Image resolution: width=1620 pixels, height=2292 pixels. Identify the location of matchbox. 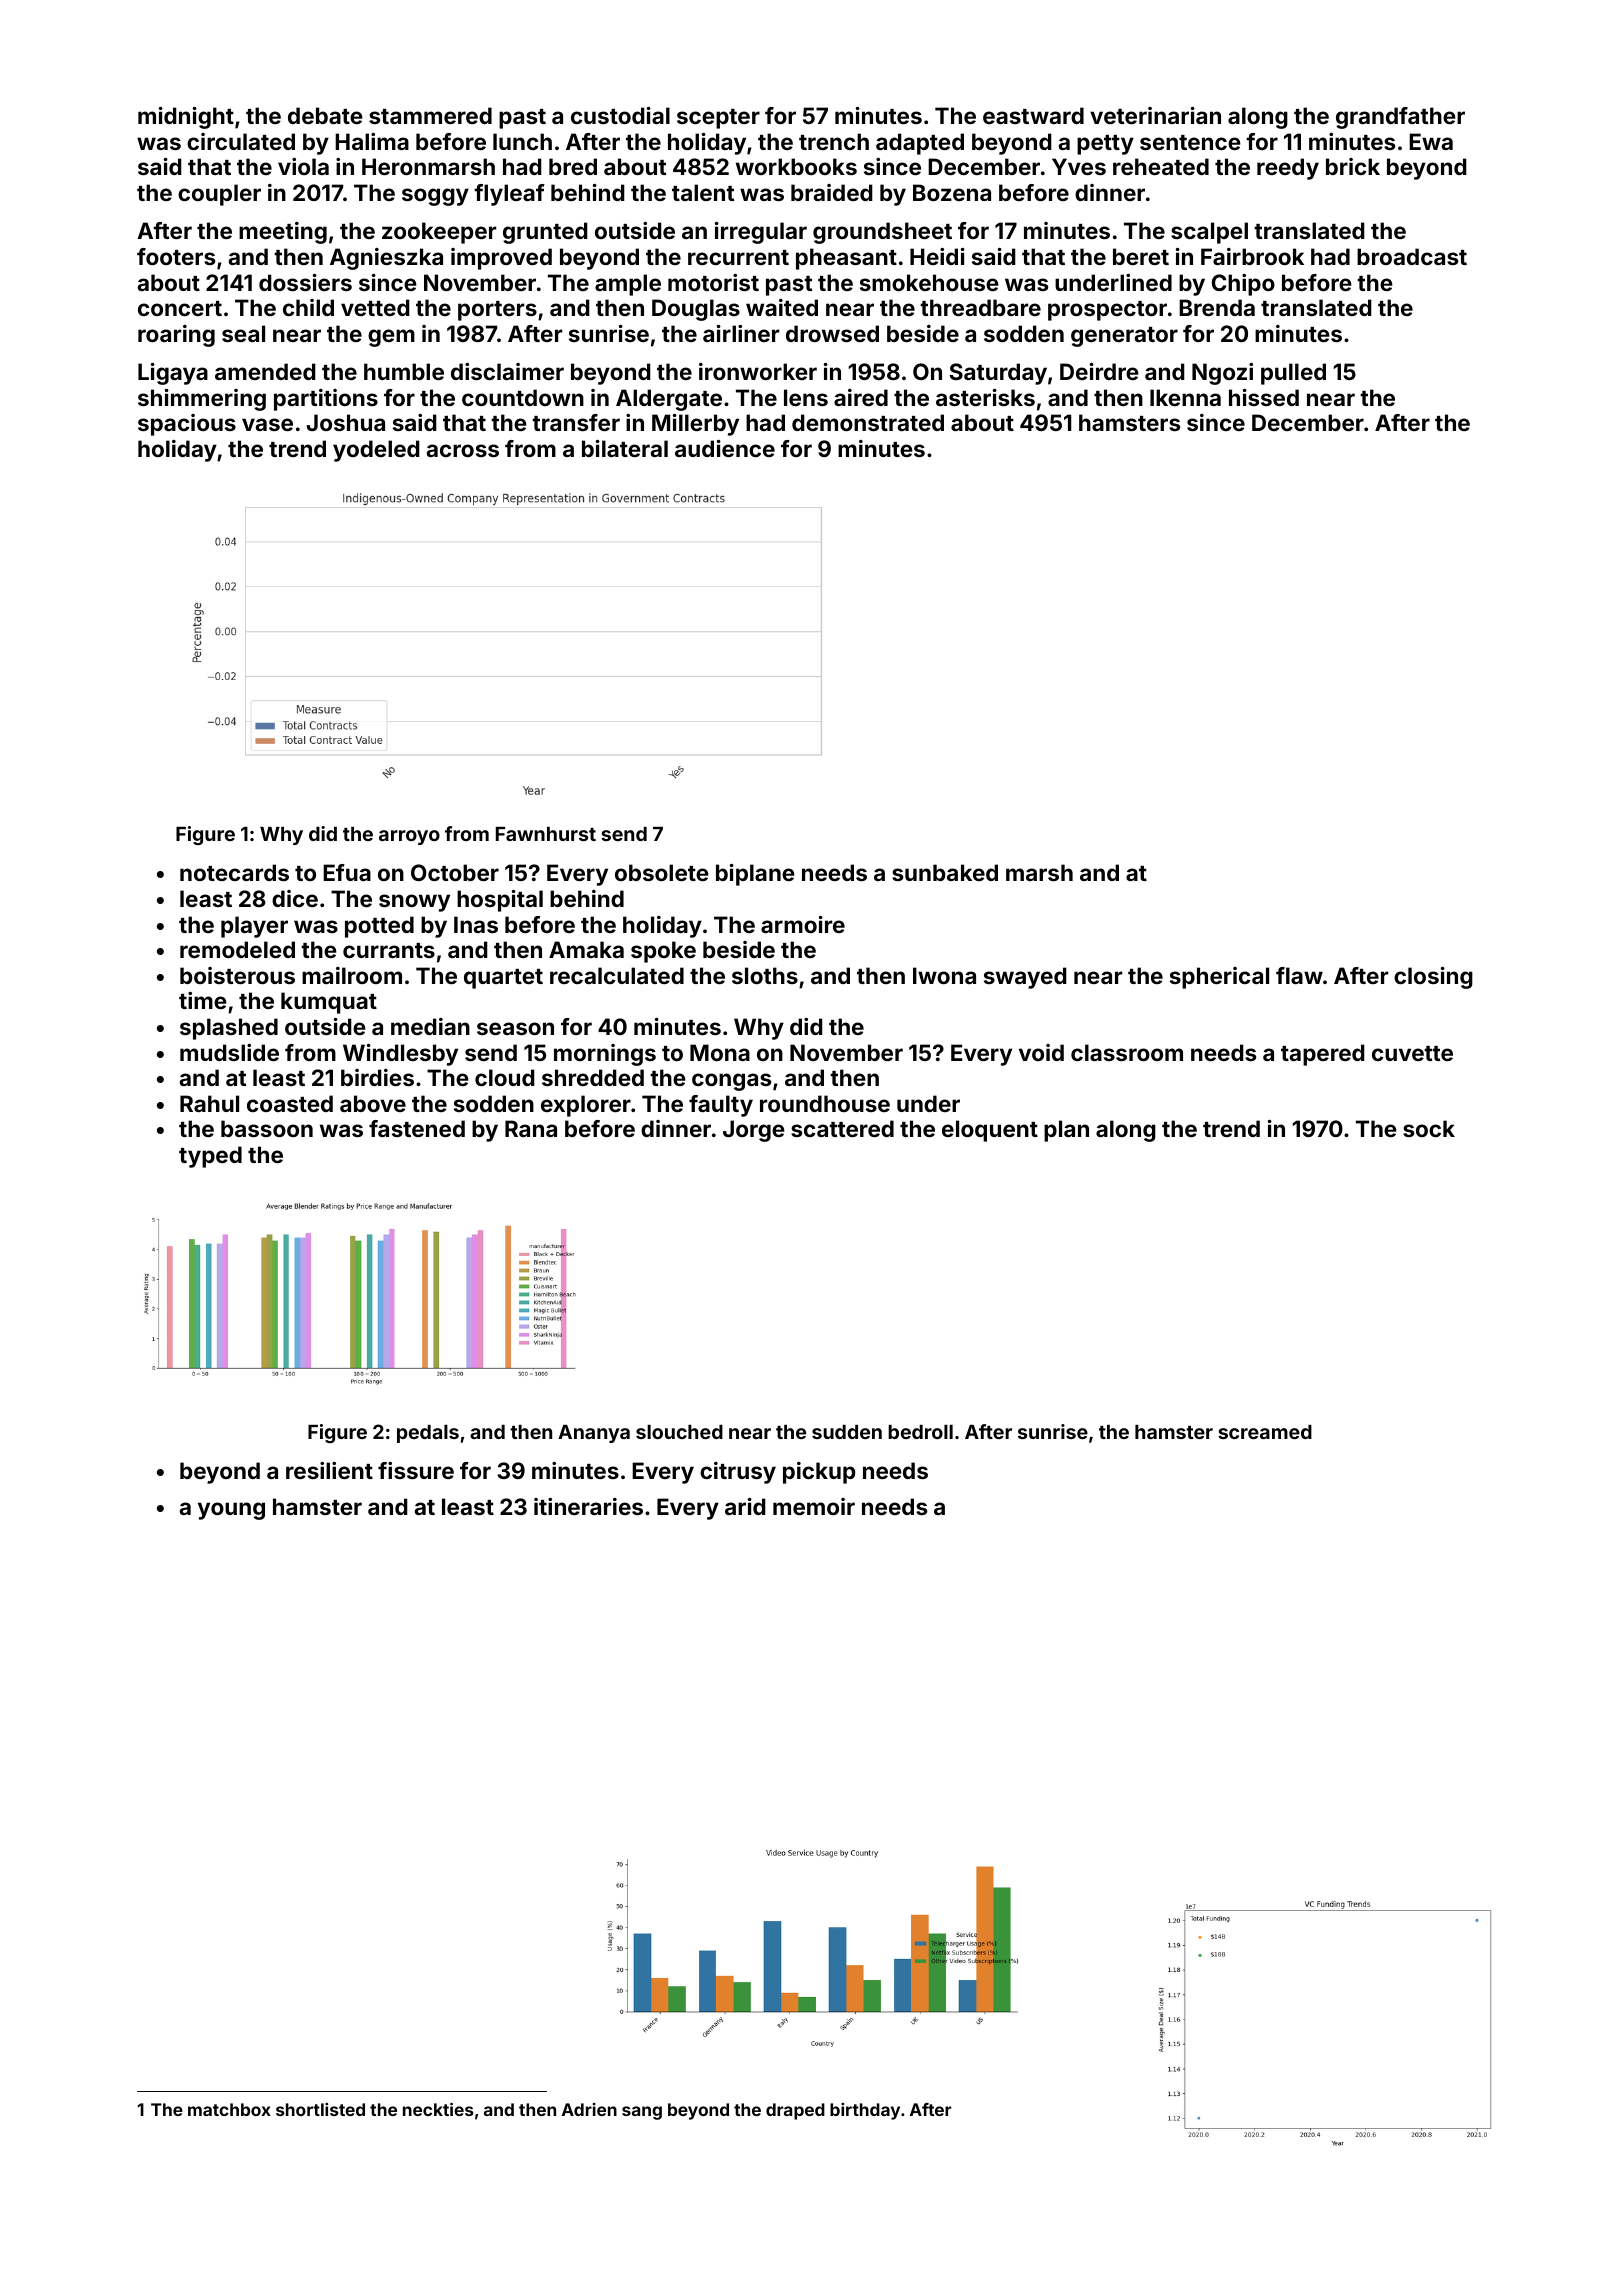
(229, 2109).
